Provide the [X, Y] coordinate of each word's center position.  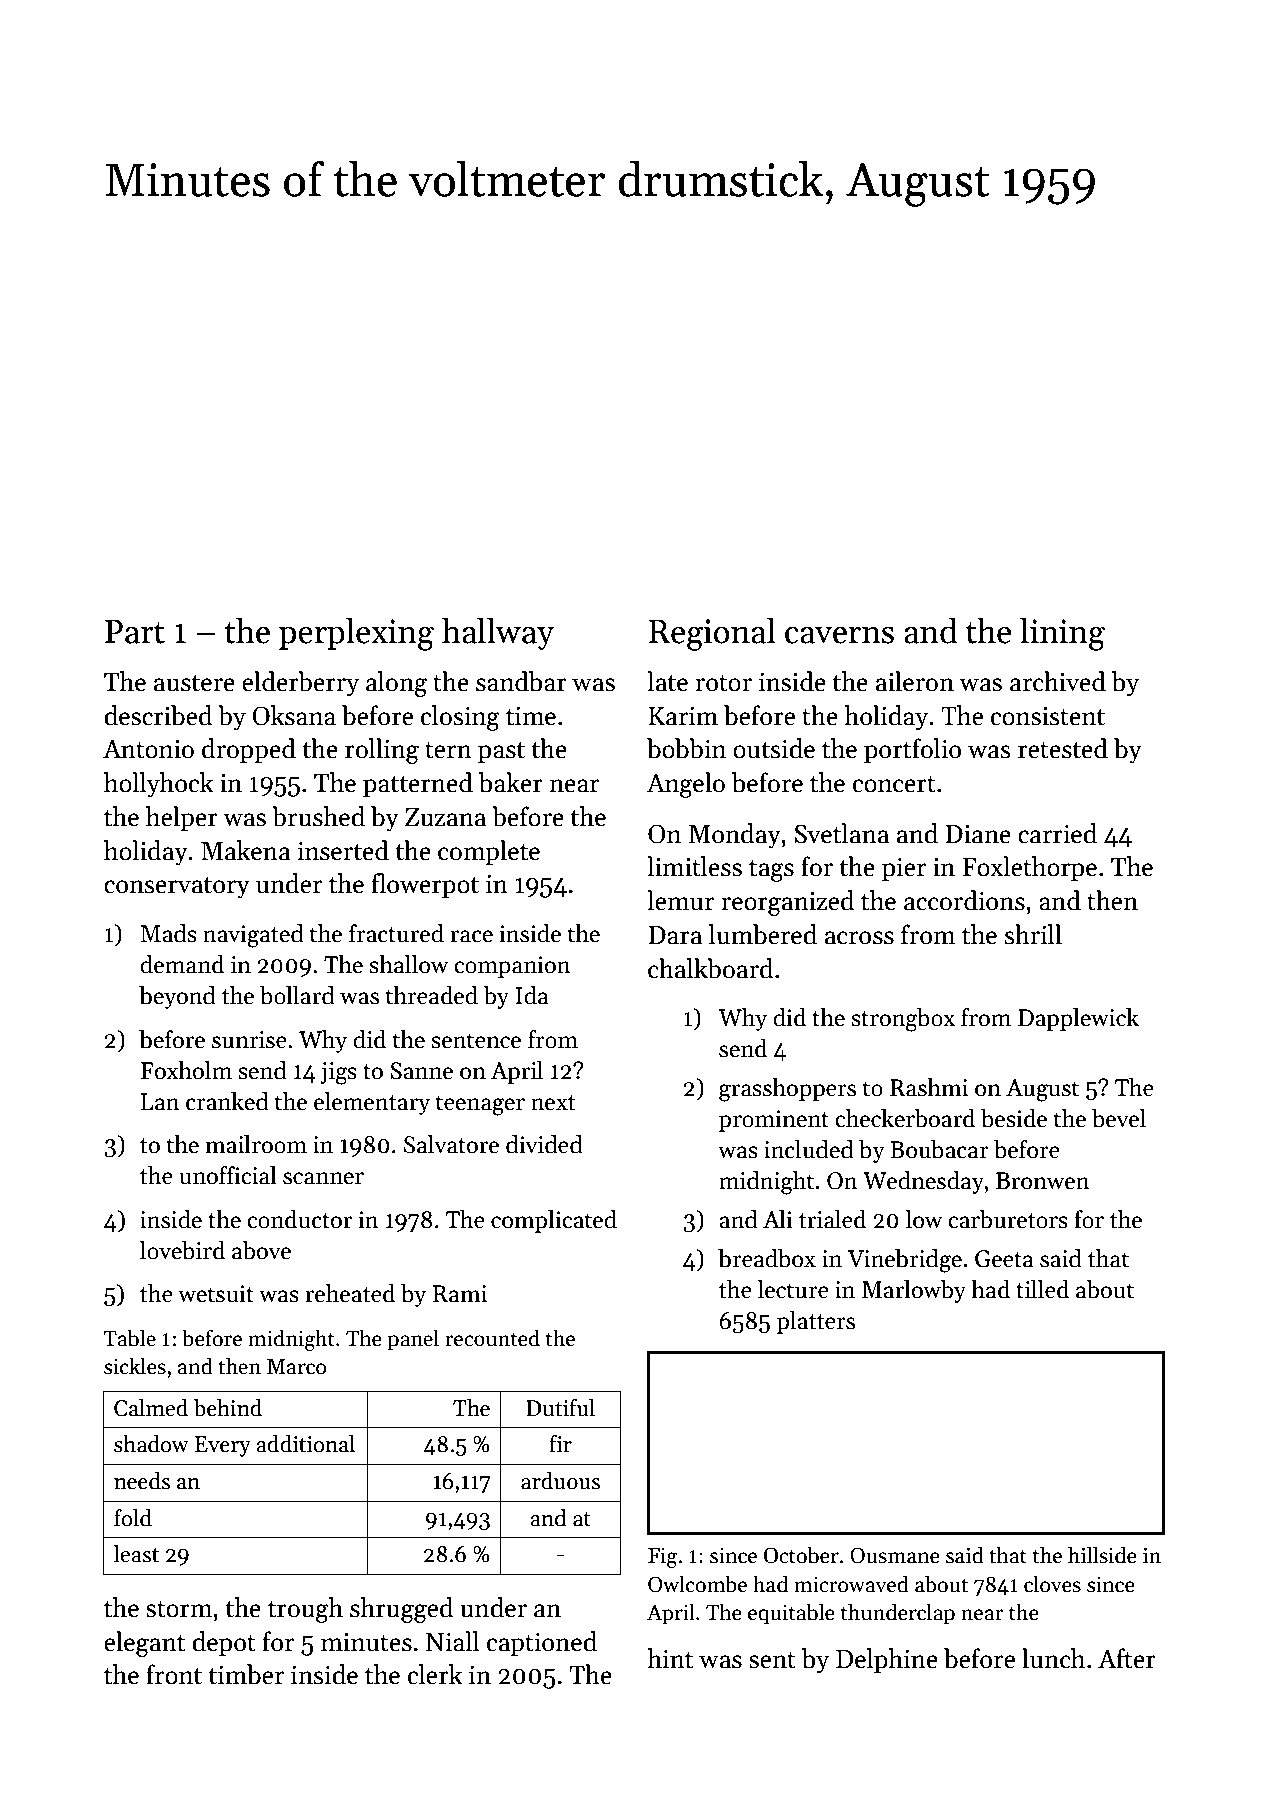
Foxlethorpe [1029, 868]
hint [670, 1658]
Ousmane [895, 1555]
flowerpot [425, 885]
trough [305, 1610]
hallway [498, 633]
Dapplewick [1078, 1019]
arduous [560, 1481]
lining [1062, 634]
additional [305, 1444]
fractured [396, 933]
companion [512, 967]
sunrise [249, 1040]
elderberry [300, 684]
